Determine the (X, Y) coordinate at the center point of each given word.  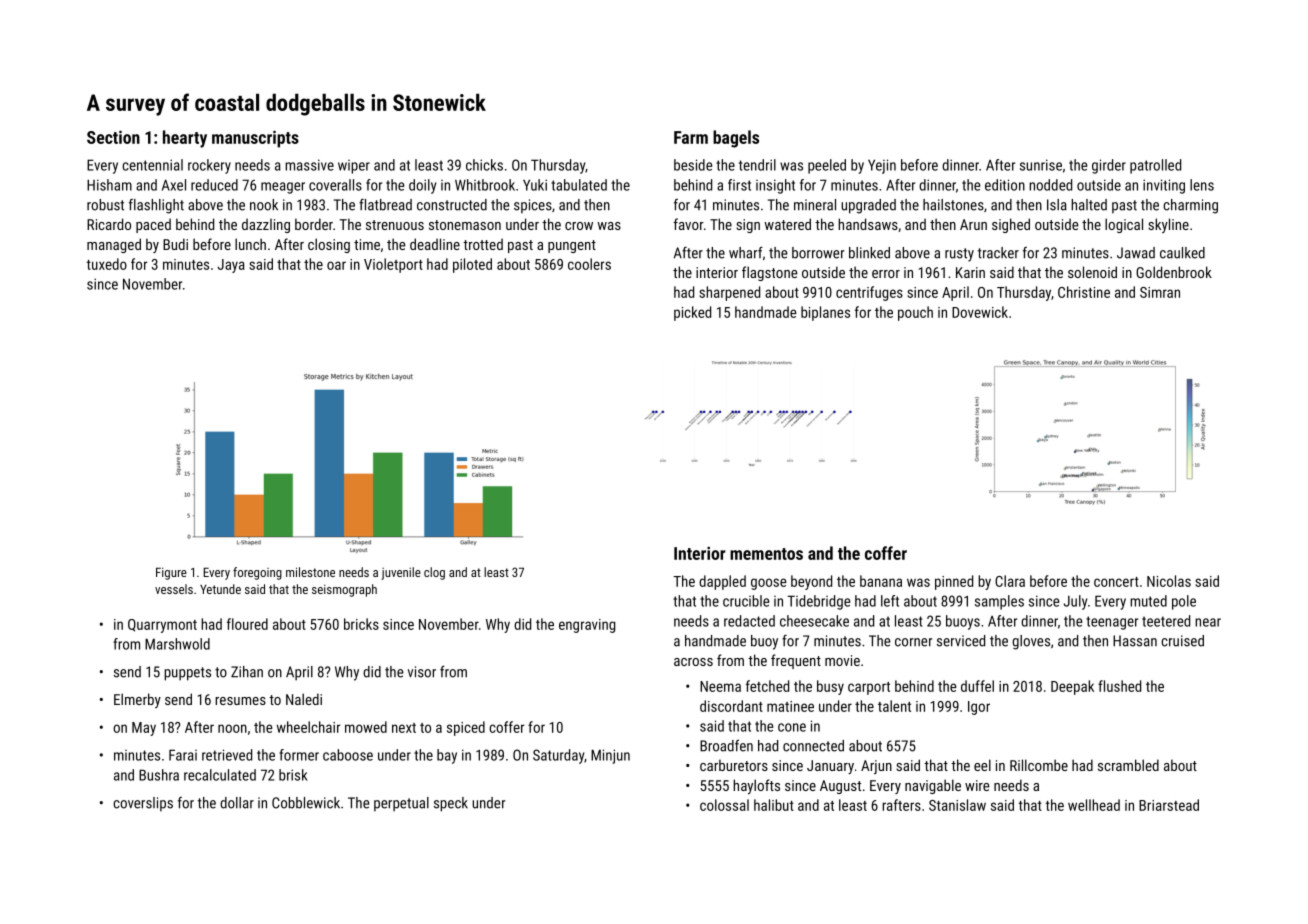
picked (692, 313)
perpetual (401, 804)
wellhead (1094, 805)
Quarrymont (162, 626)
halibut (774, 805)
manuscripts (255, 139)
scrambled (1128, 765)
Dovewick (980, 312)
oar (336, 265)
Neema (720, 686)
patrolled (1155, 166)
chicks (484, 165)
